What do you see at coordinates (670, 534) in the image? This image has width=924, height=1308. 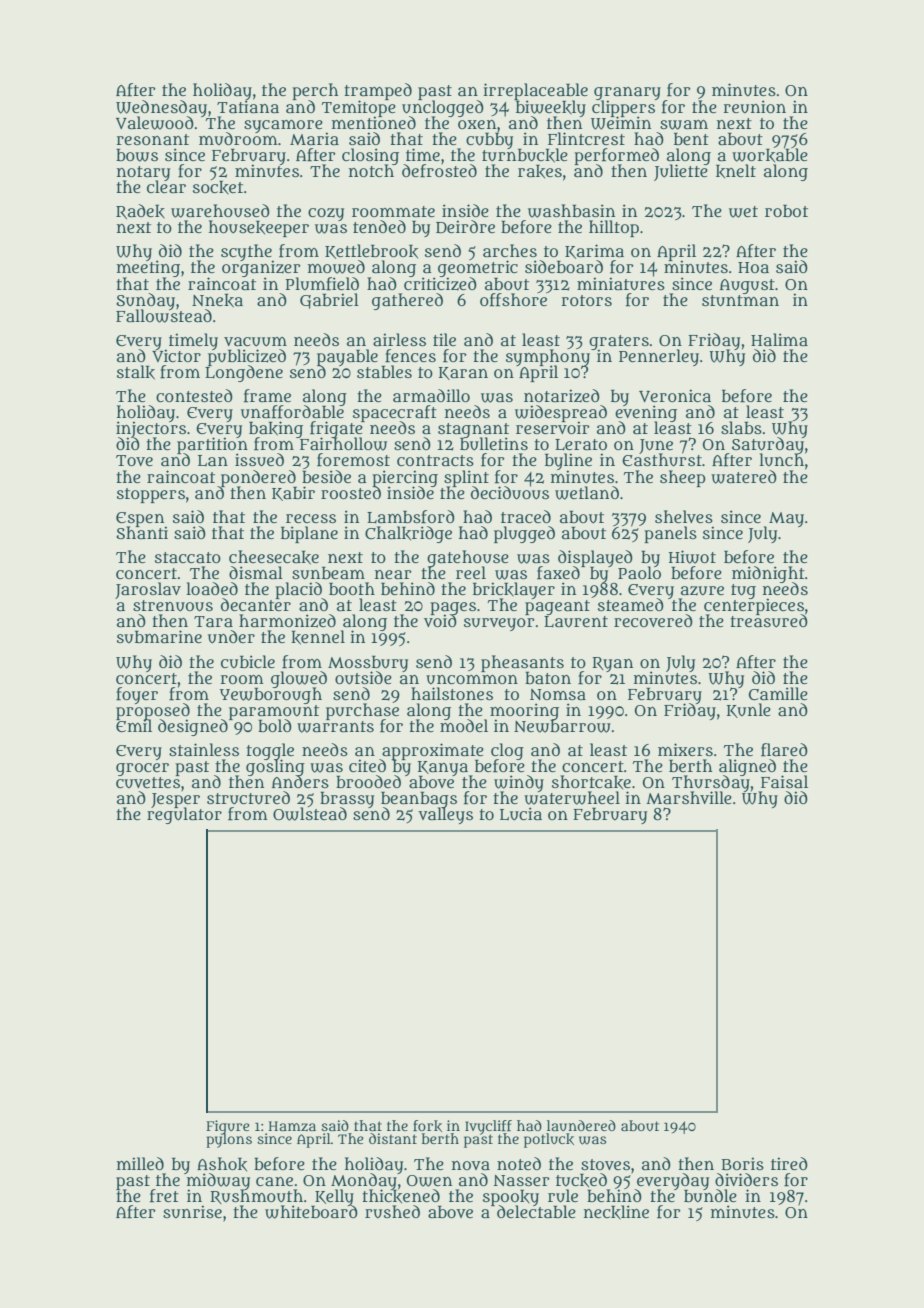 I see `panels` at bounding box center [670, 534].
